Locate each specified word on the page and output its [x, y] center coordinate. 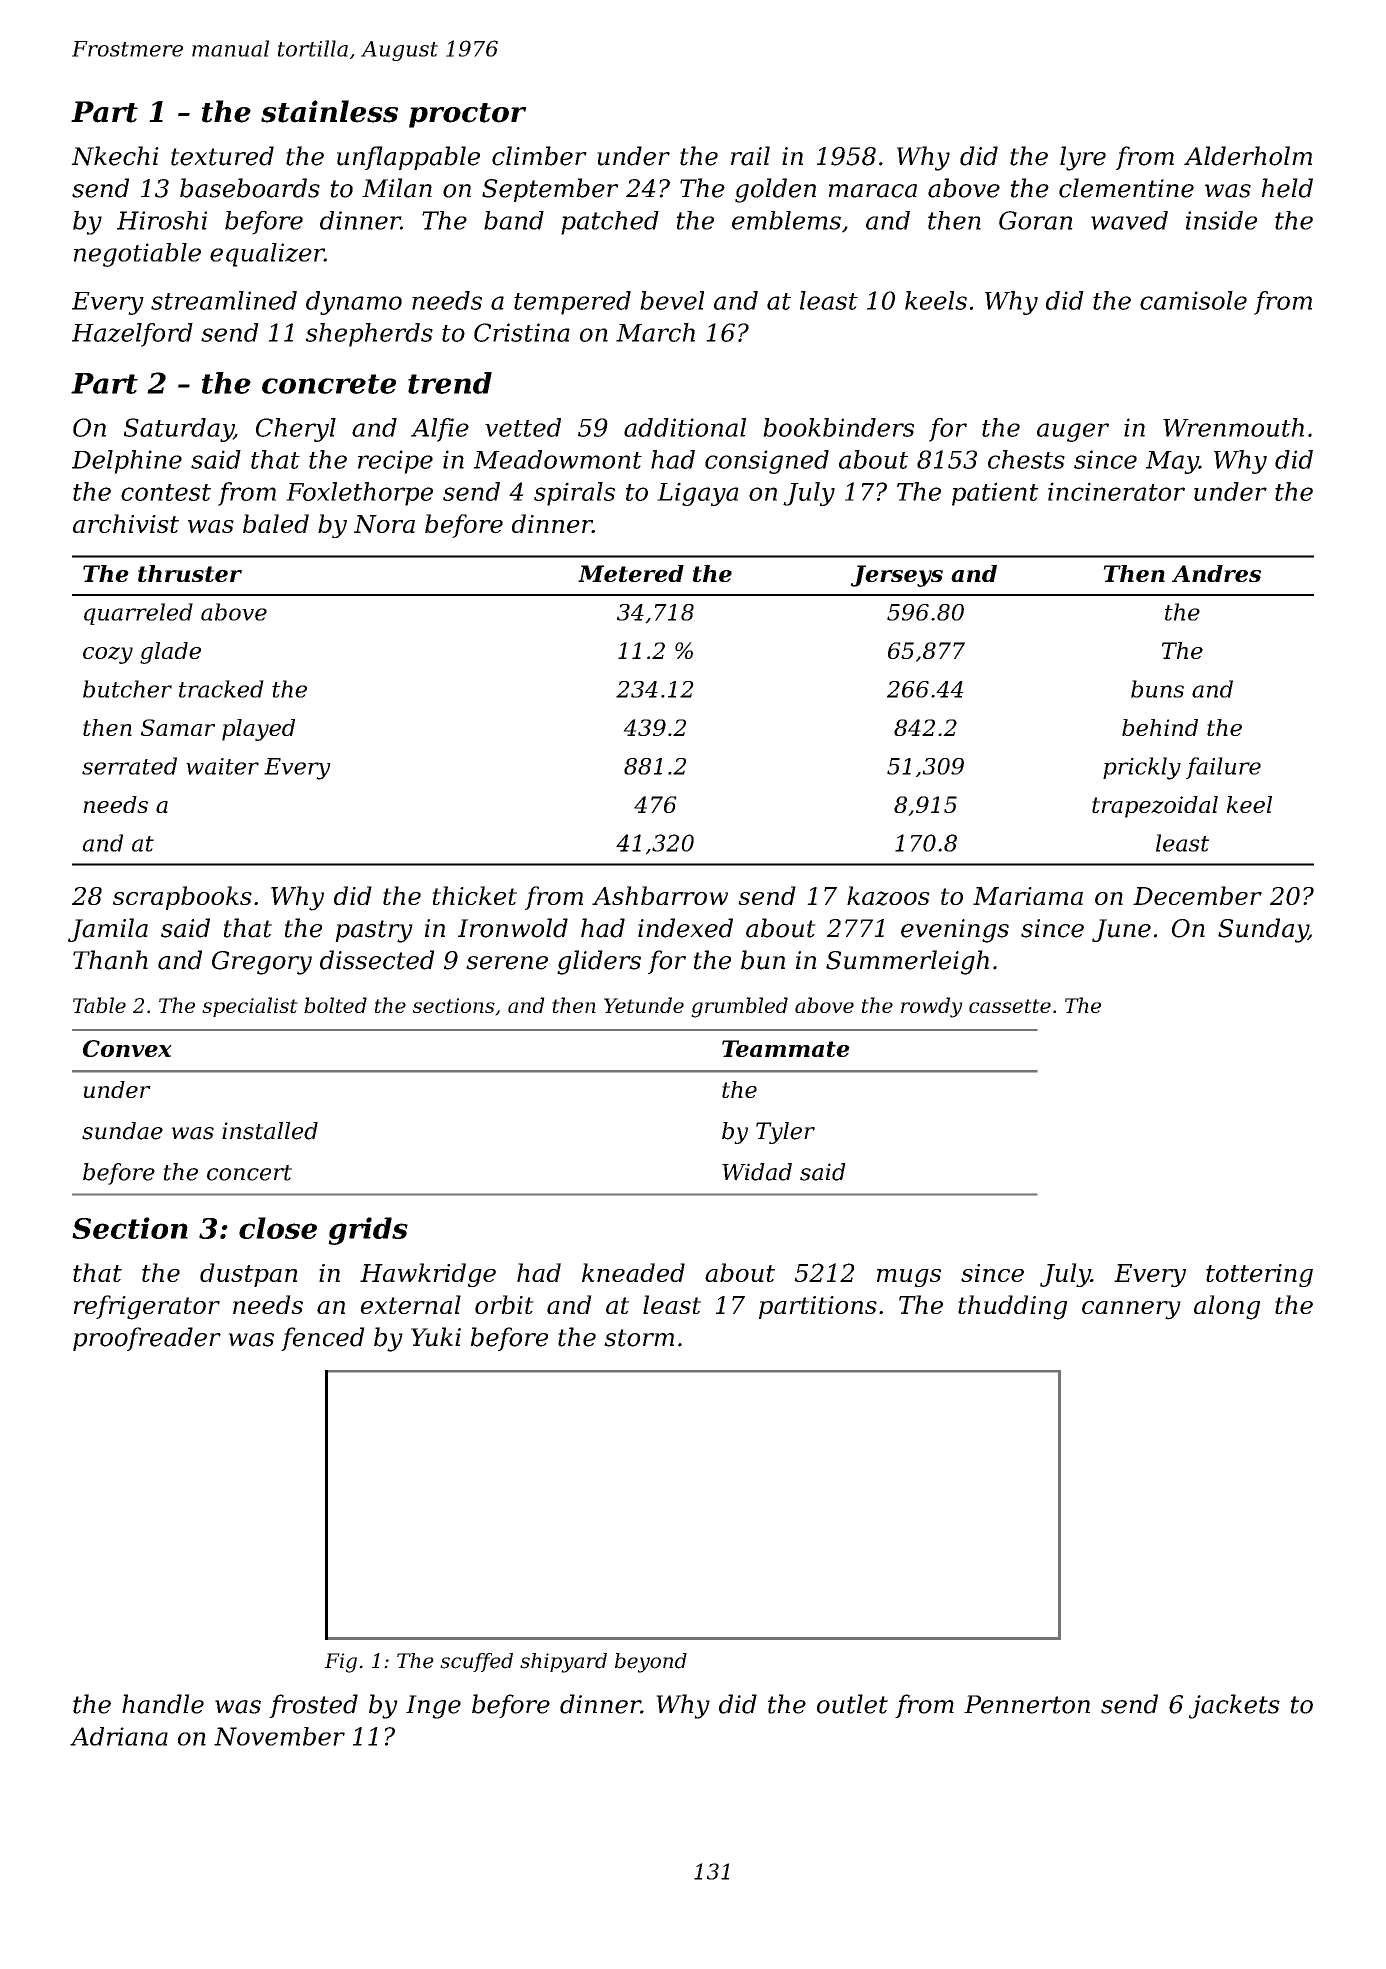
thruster [190, 573]
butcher [127, 689]
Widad [757, 1172]
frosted [313, 1706]
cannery [1131, 1310]
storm [639, 1338]
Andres [1216, 573]
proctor [467, 115]
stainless [329, 111]
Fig [340, 1663]
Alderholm [1248, 156]
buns [1157, 689]
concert [249, 1173]
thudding [1012, 1307]
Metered [631, 573]
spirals [574, 494]
